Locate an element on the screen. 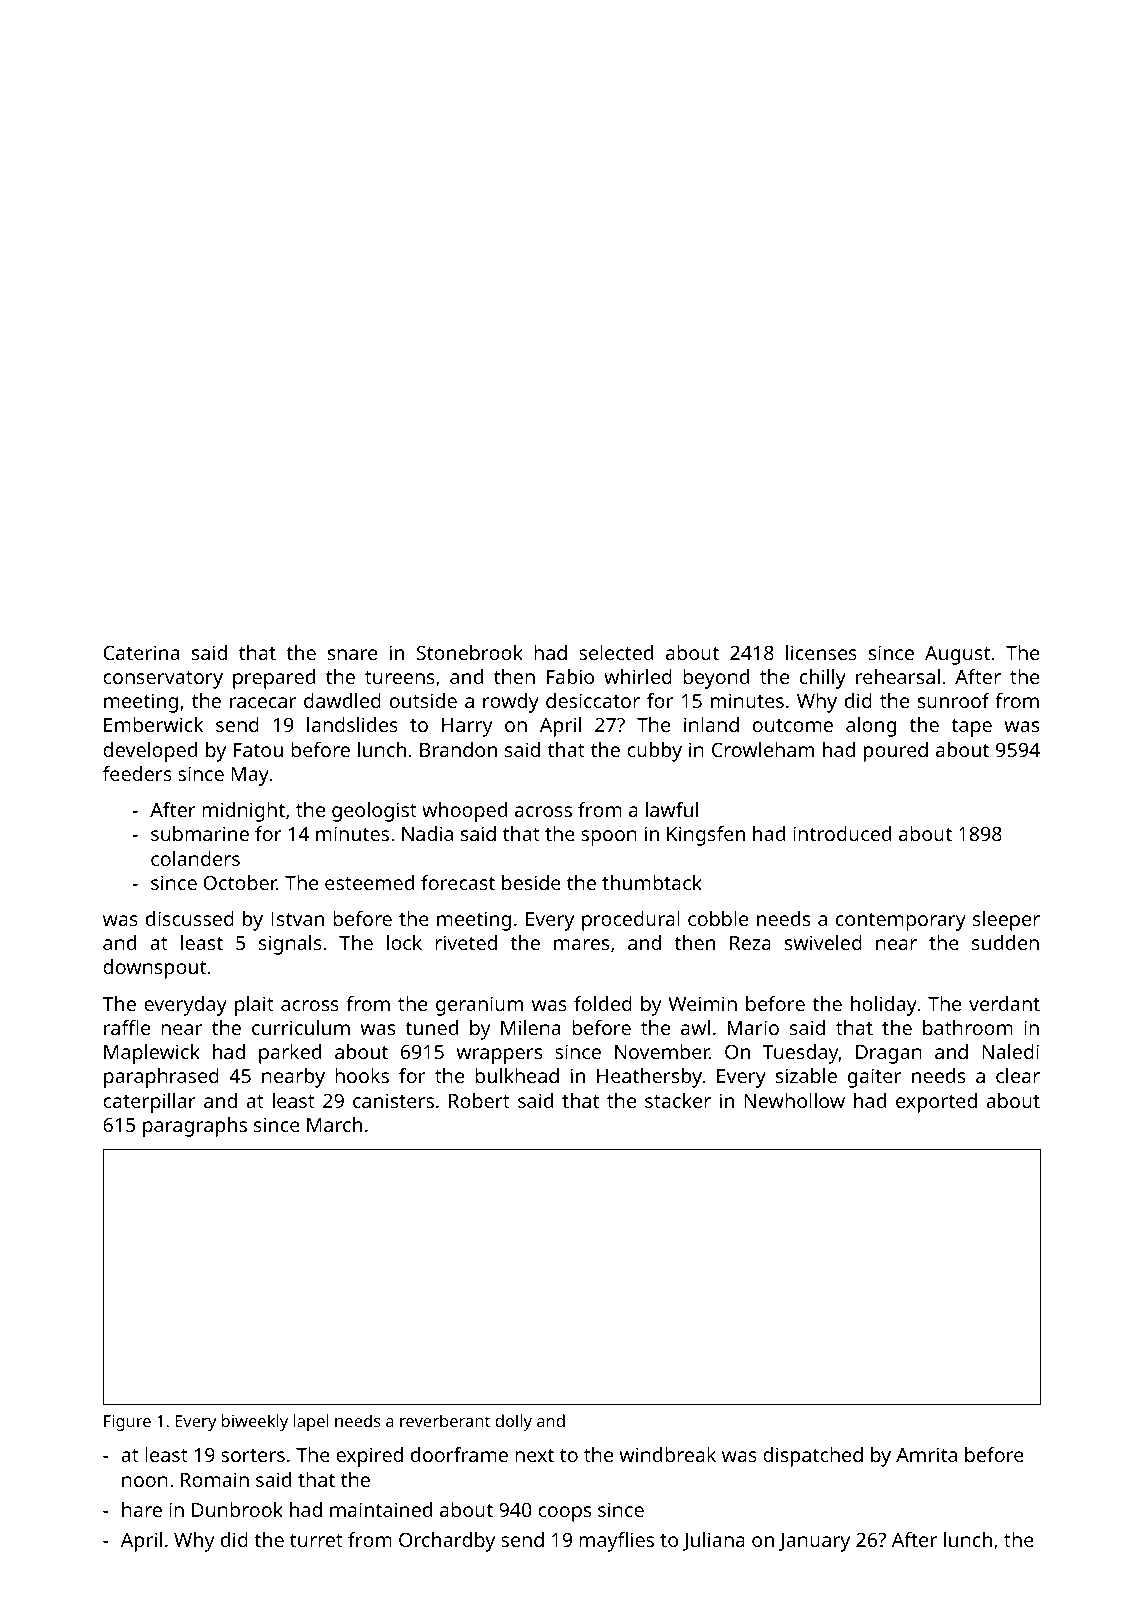 This screenshot has height=1616, width=1143. spoon is located at coordinates (609, 838).
